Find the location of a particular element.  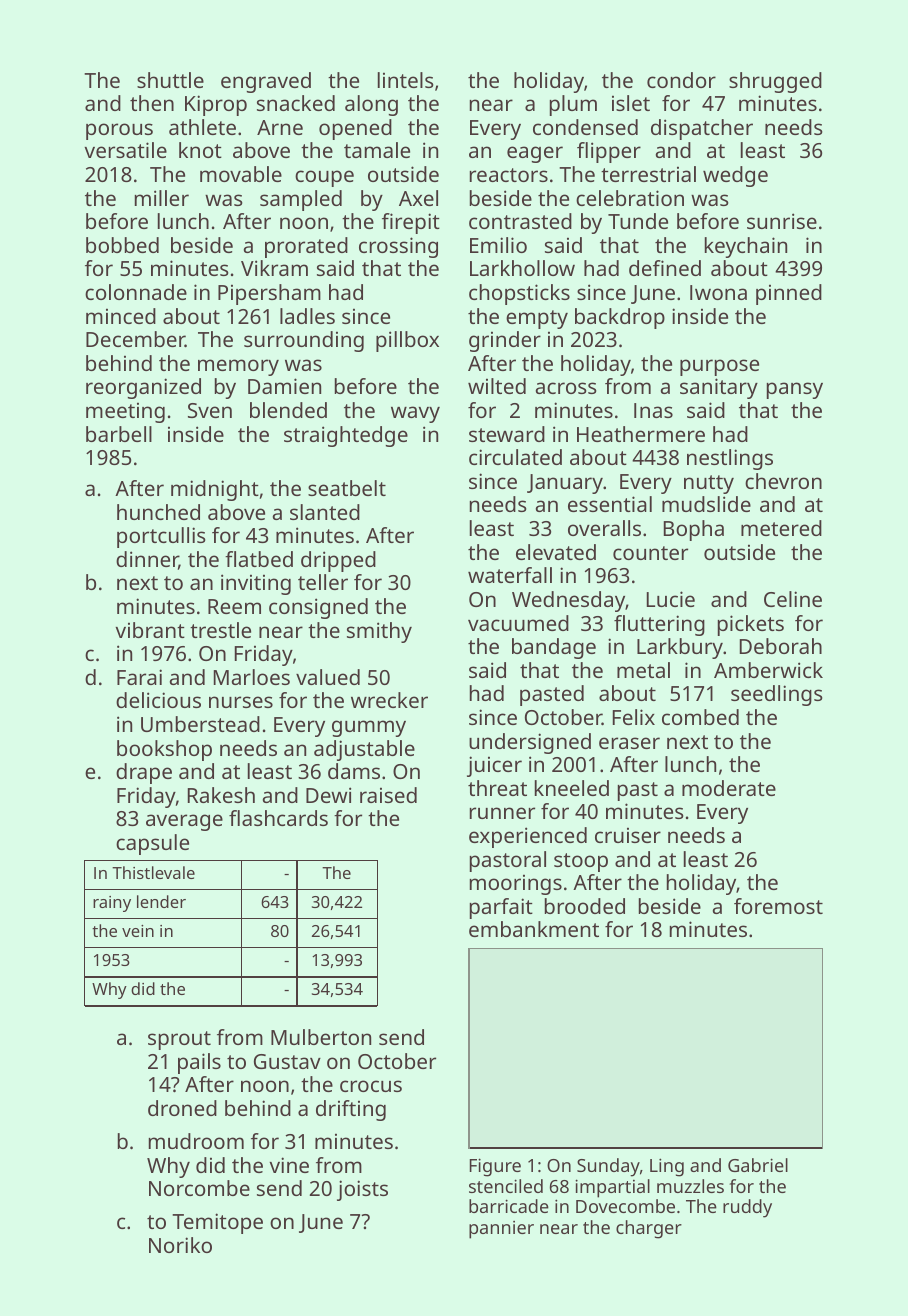

foremost is located at coordinates (778, 906).
